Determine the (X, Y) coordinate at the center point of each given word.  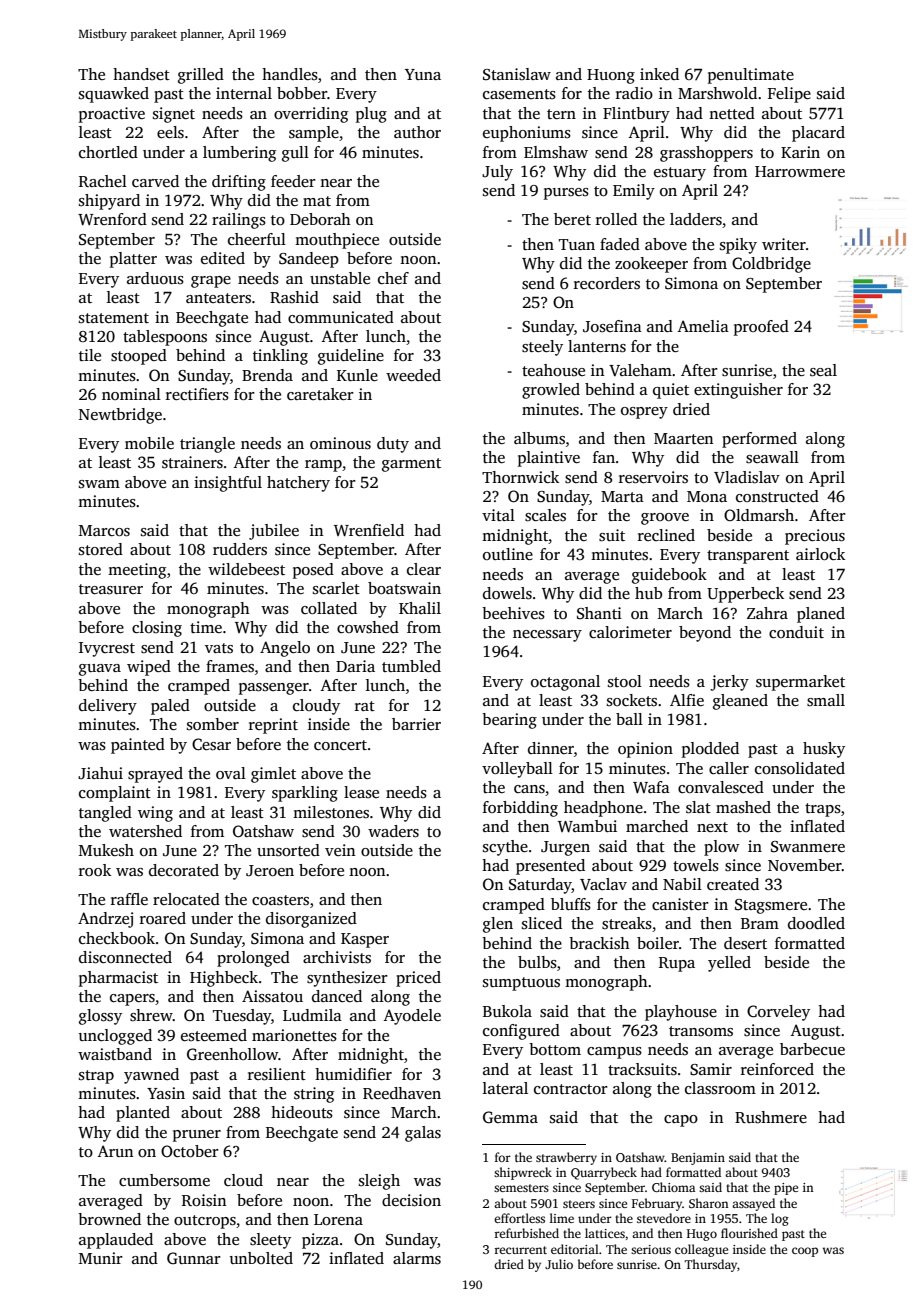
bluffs (571, 904)
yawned (151, 1076)
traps (823, 810)
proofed (761, 328)
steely (542, 348)
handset (141, 74)
